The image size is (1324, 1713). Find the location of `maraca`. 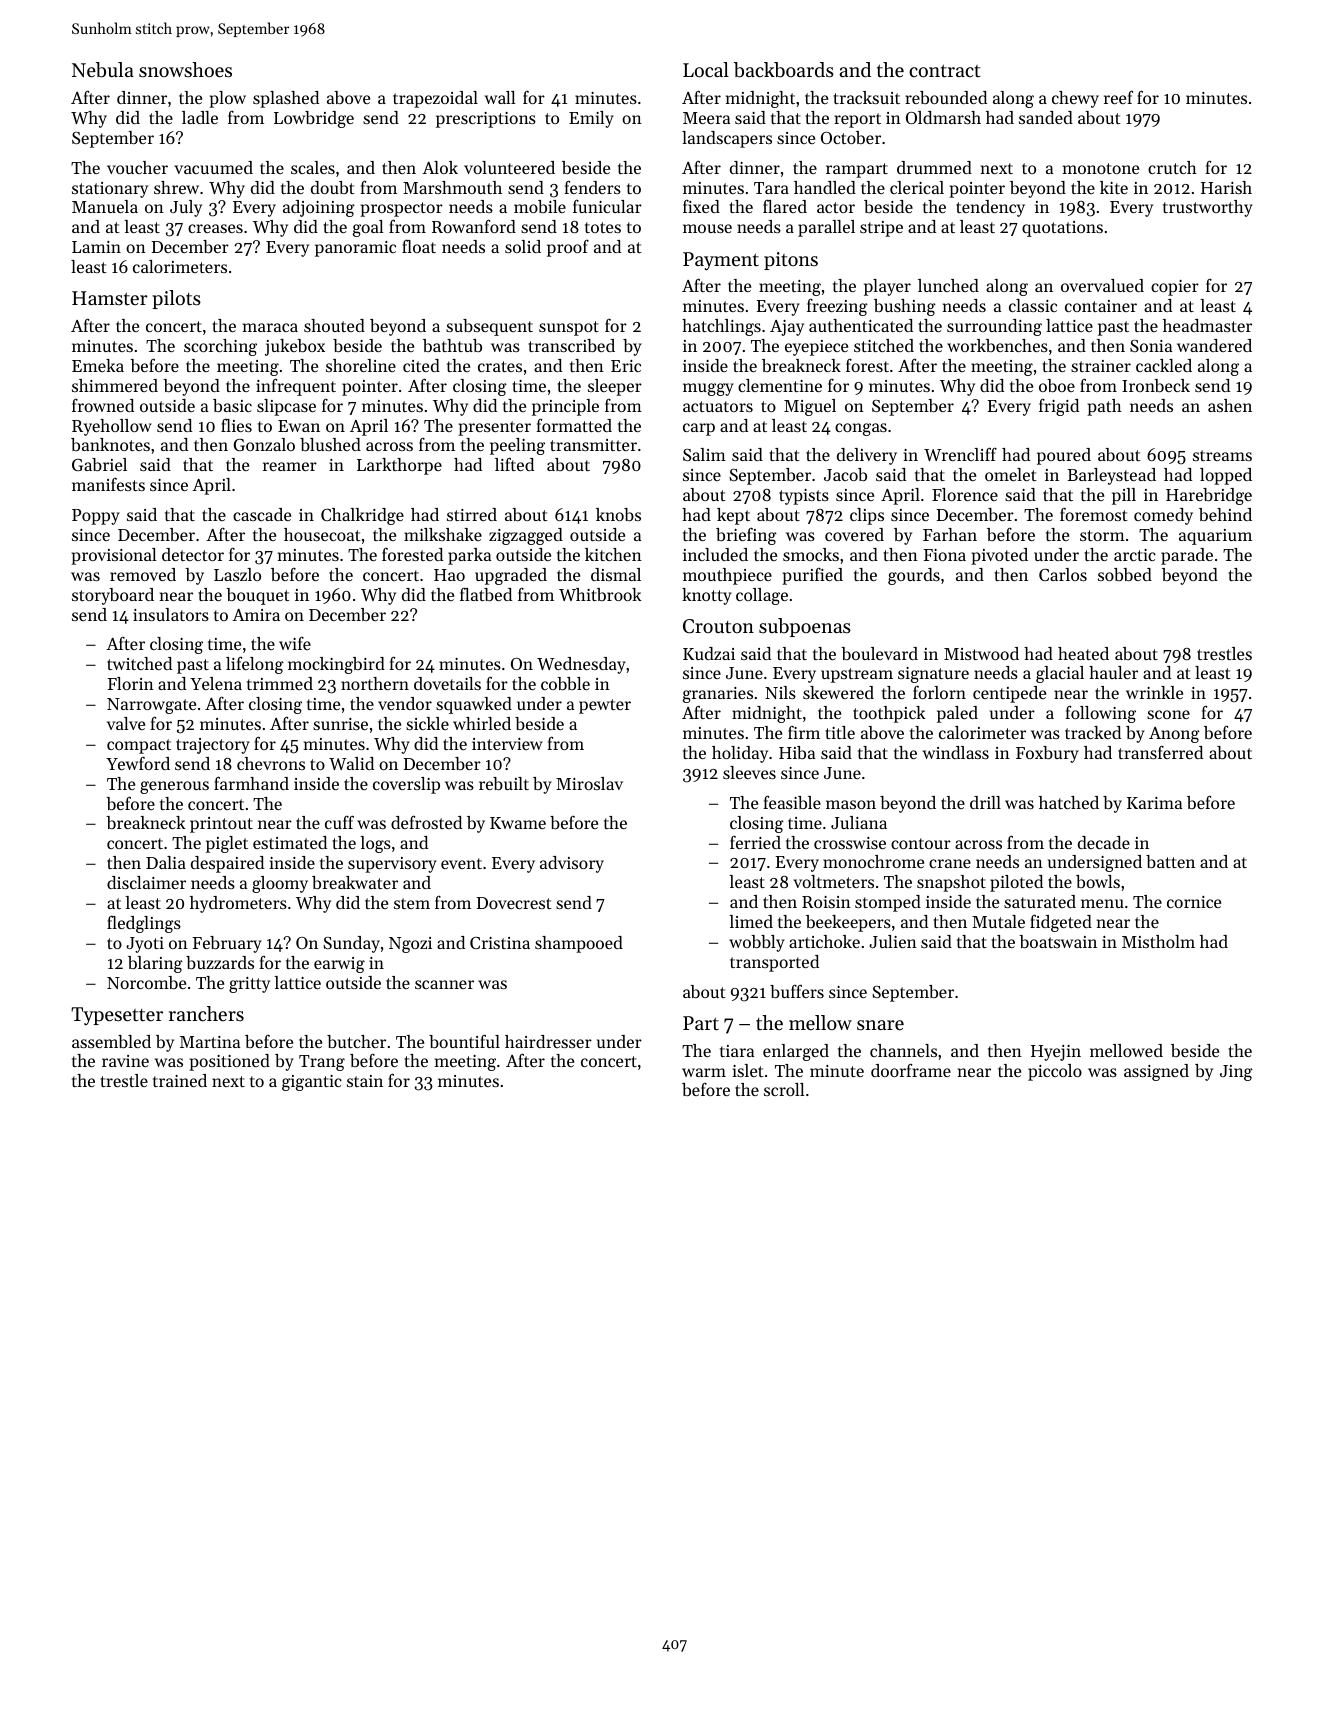

maraca is located at coordinates (270, 327).
